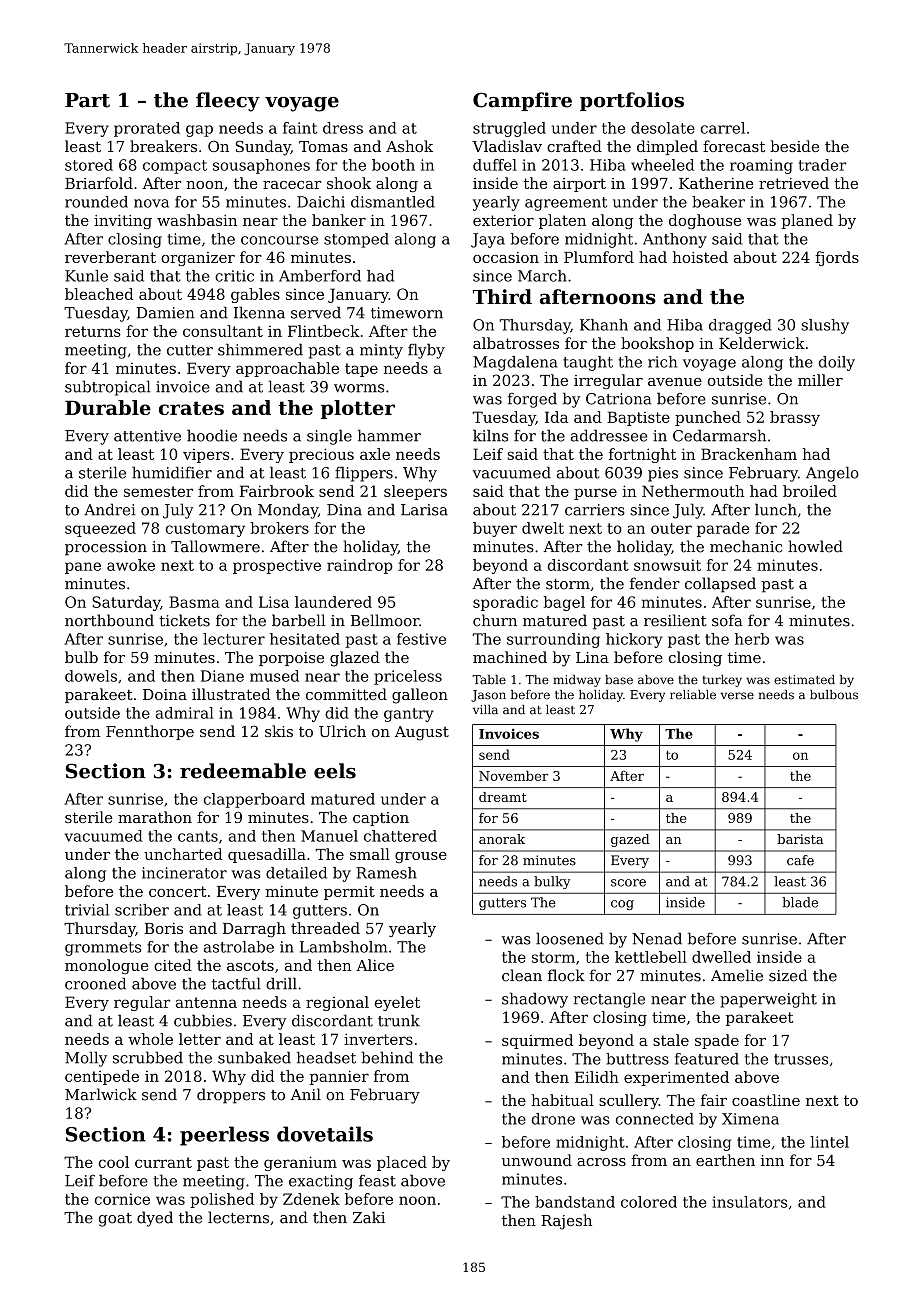 This image has width=924, height=1308. Describe the element at coordinates (820, 380) in the image. I see `miller` at that location.
